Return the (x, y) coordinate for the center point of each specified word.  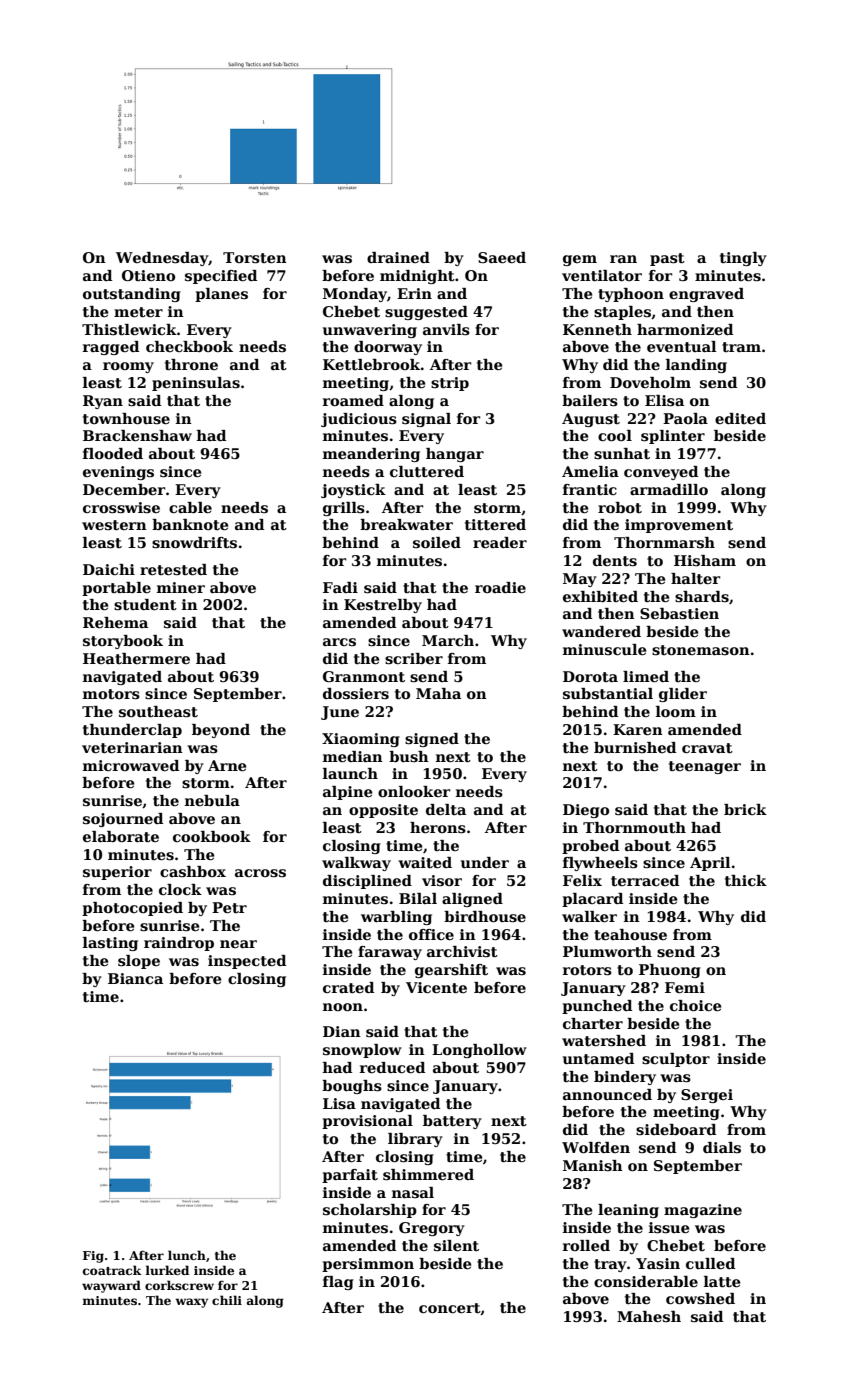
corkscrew (179, 1285)
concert (450, 1309)
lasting (110, 944)
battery (452, 1122)
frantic (590, 489)
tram (741, 347)
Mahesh (649, 1316)
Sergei (707, 1096)
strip (450, 384)
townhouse (126, 418)
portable (116, 589)
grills (344, 509)
